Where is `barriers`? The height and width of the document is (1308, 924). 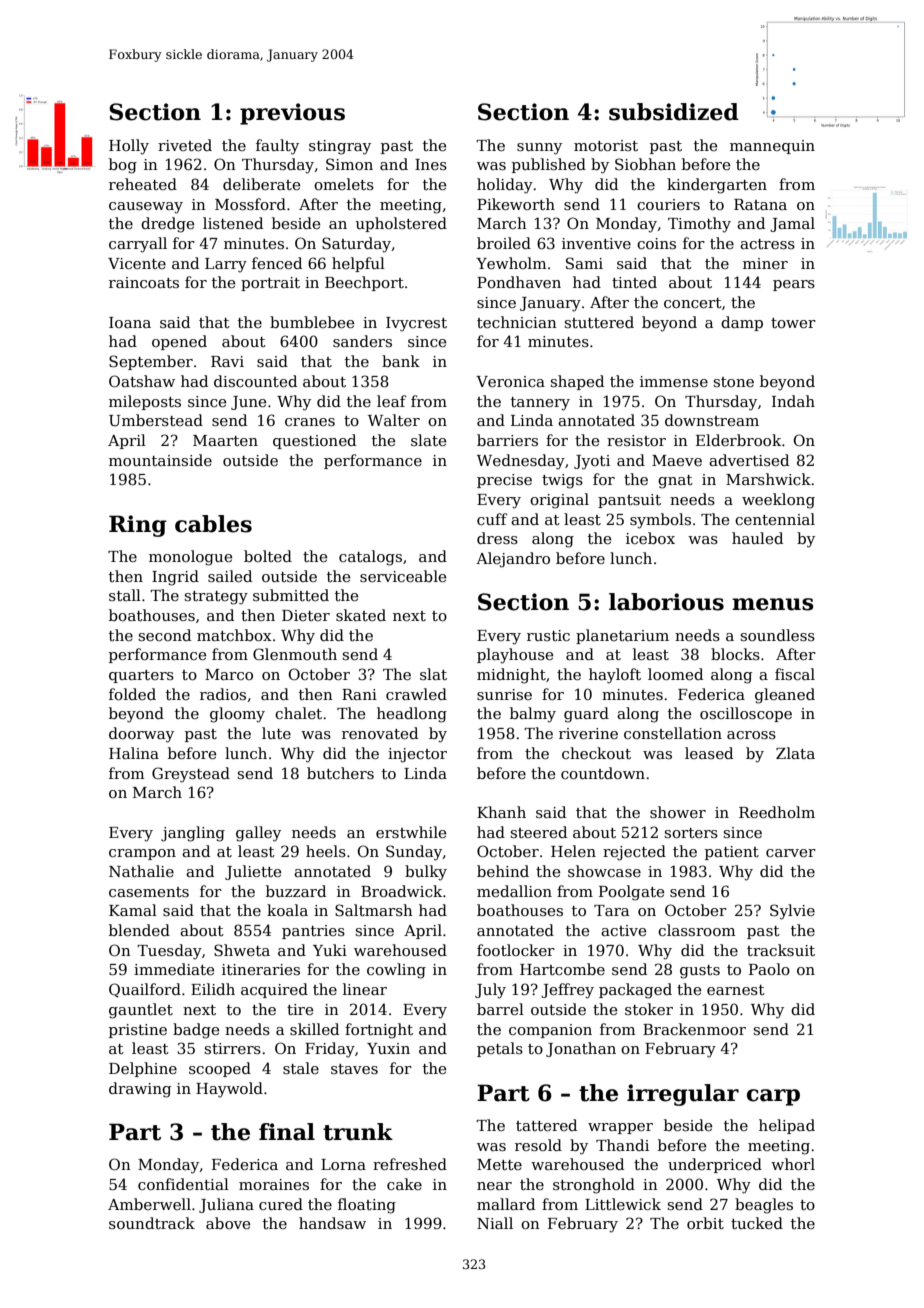 barriers is located at coordinates (507, 440).
